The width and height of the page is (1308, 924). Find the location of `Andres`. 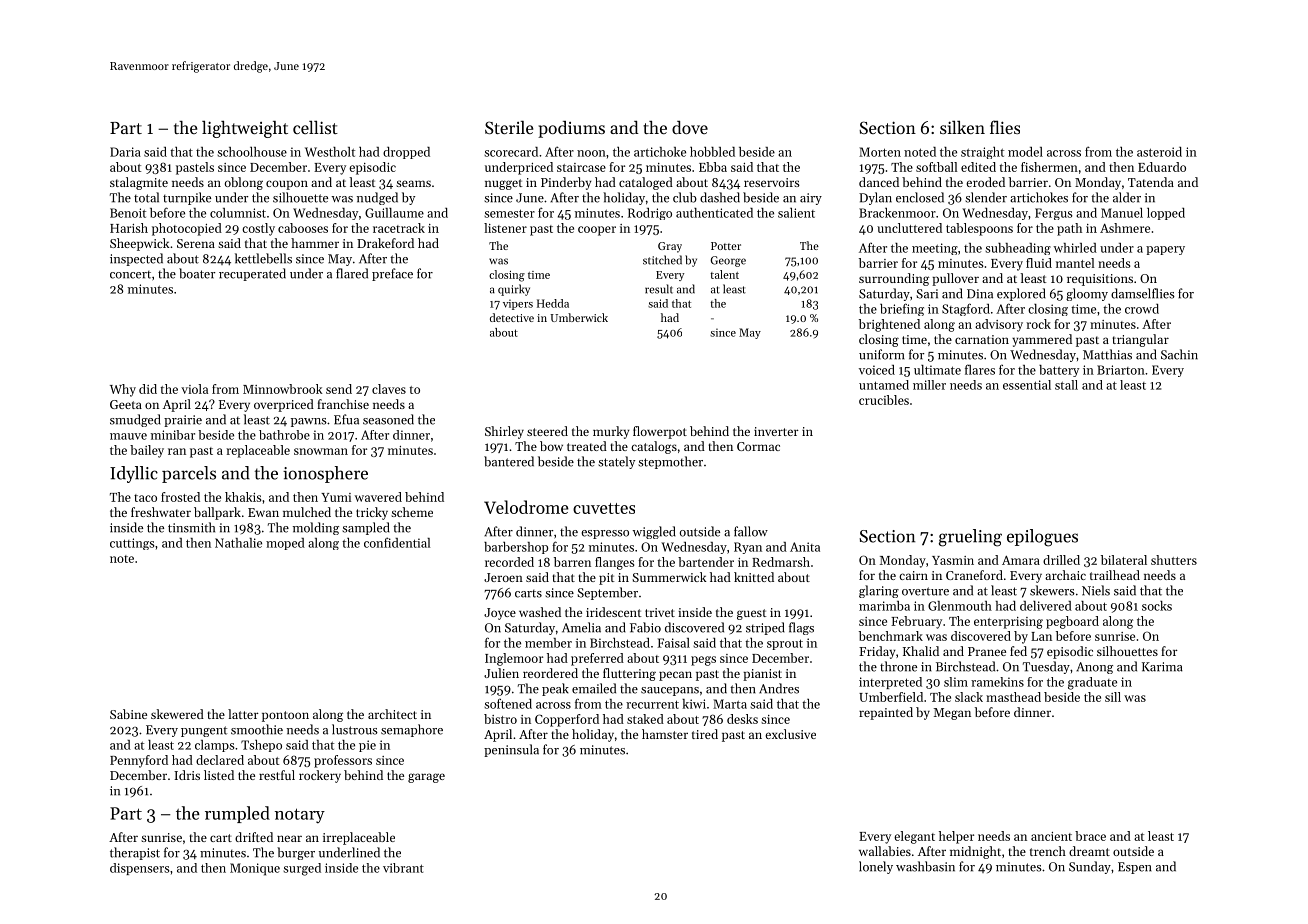

Andres is located at coordinates (779, 688).
